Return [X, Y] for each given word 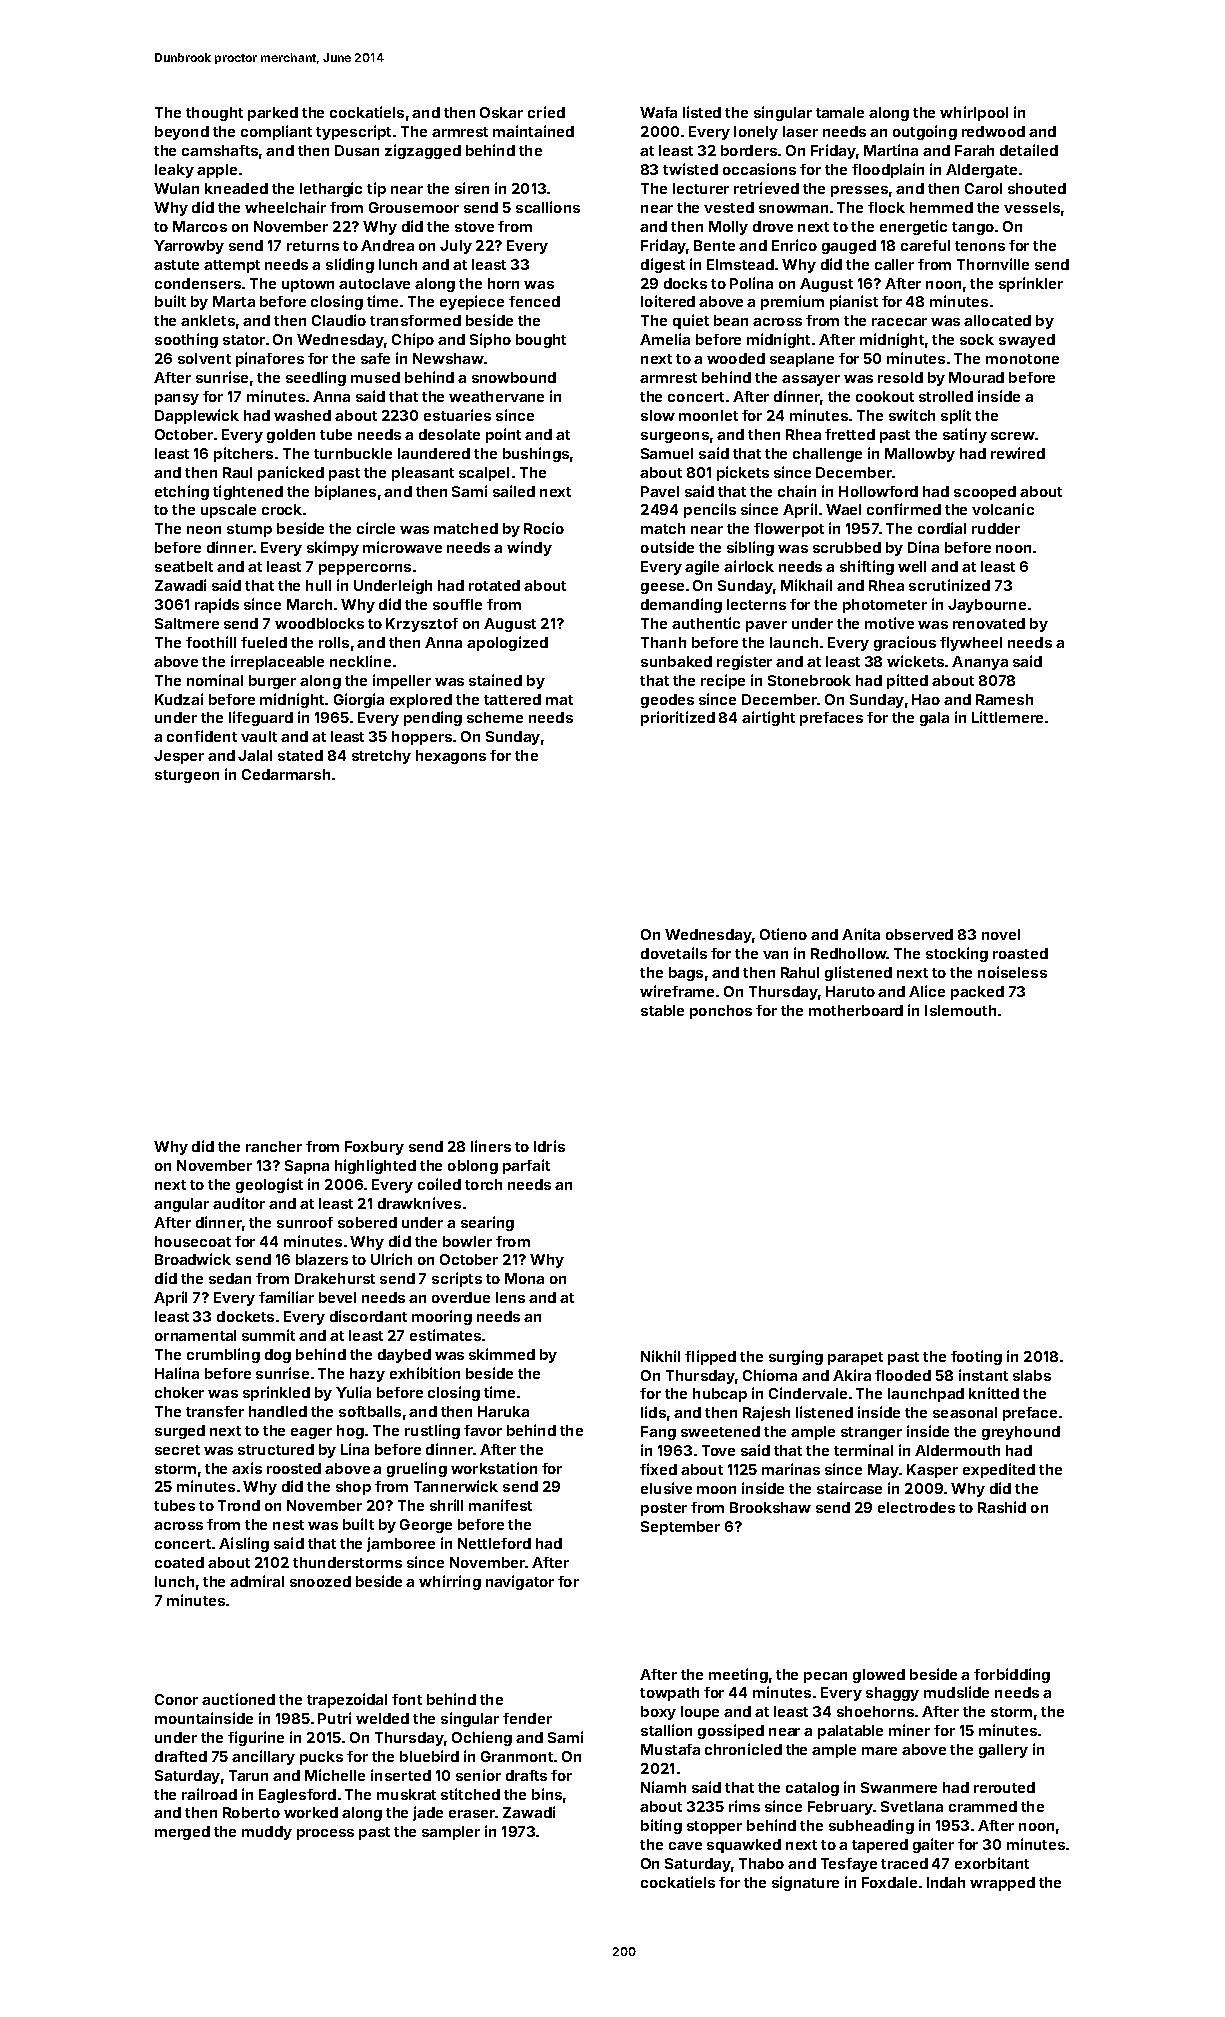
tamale [840, 112]
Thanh [663, 642]
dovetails [674, 953]
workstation [494, 1468]
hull [318, 585]
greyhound [1021, 1433]
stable [662, 1010]
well [912, 566]
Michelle [335, 1775]
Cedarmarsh [286, 774]
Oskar [501, 112]
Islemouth [960, 1010]
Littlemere [1007, 717]
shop [353, 1488]
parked [273, 114]
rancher [274, 1146]
